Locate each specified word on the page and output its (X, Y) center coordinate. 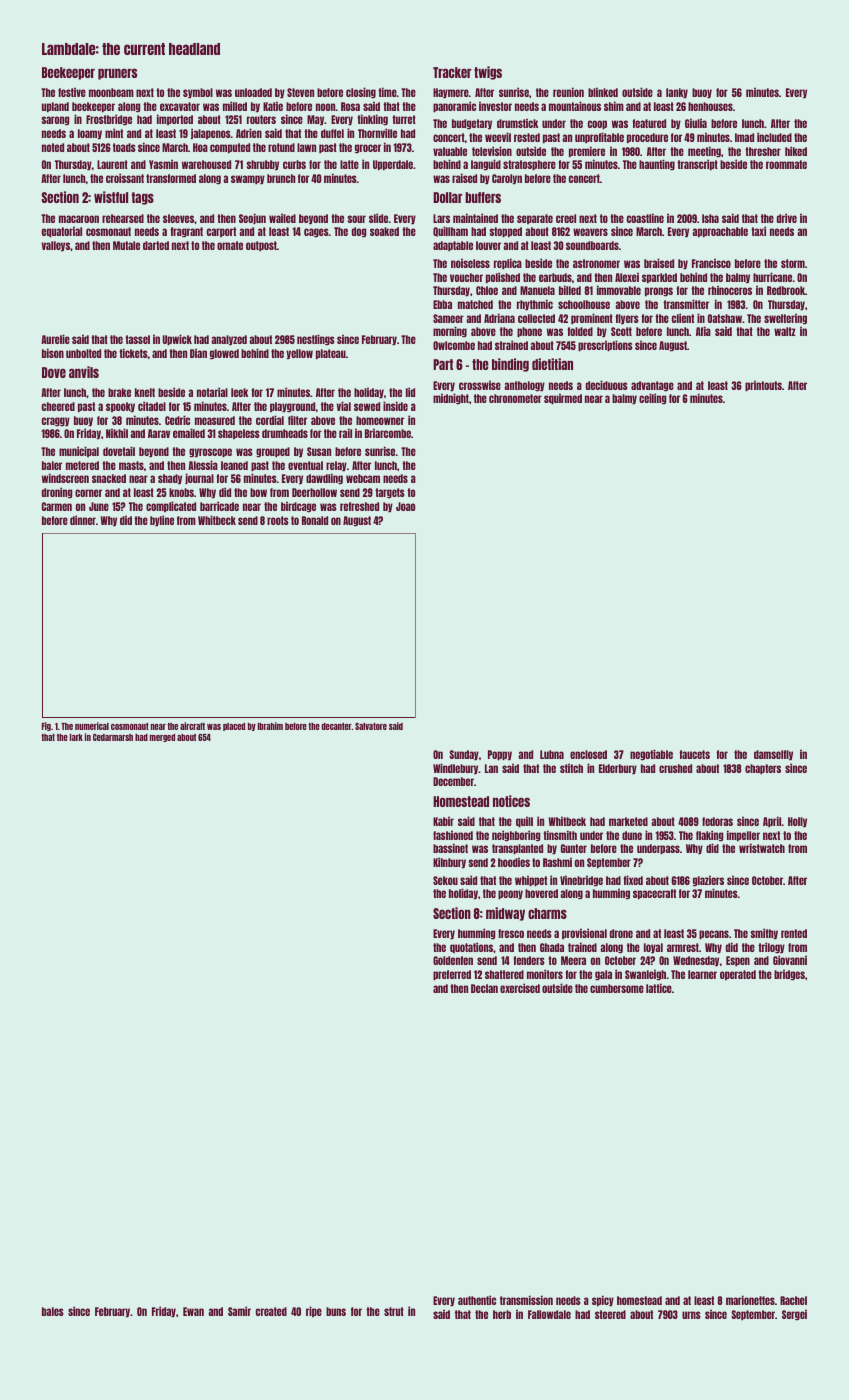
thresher (763, 151)
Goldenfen (453, 960)
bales (53, 1311)
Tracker (452, 72)
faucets (694, 754)
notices (511, 801)
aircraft (192, 726)
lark (76, 737)
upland (55, 107)
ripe (314, 1311)
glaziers (708, 881)
